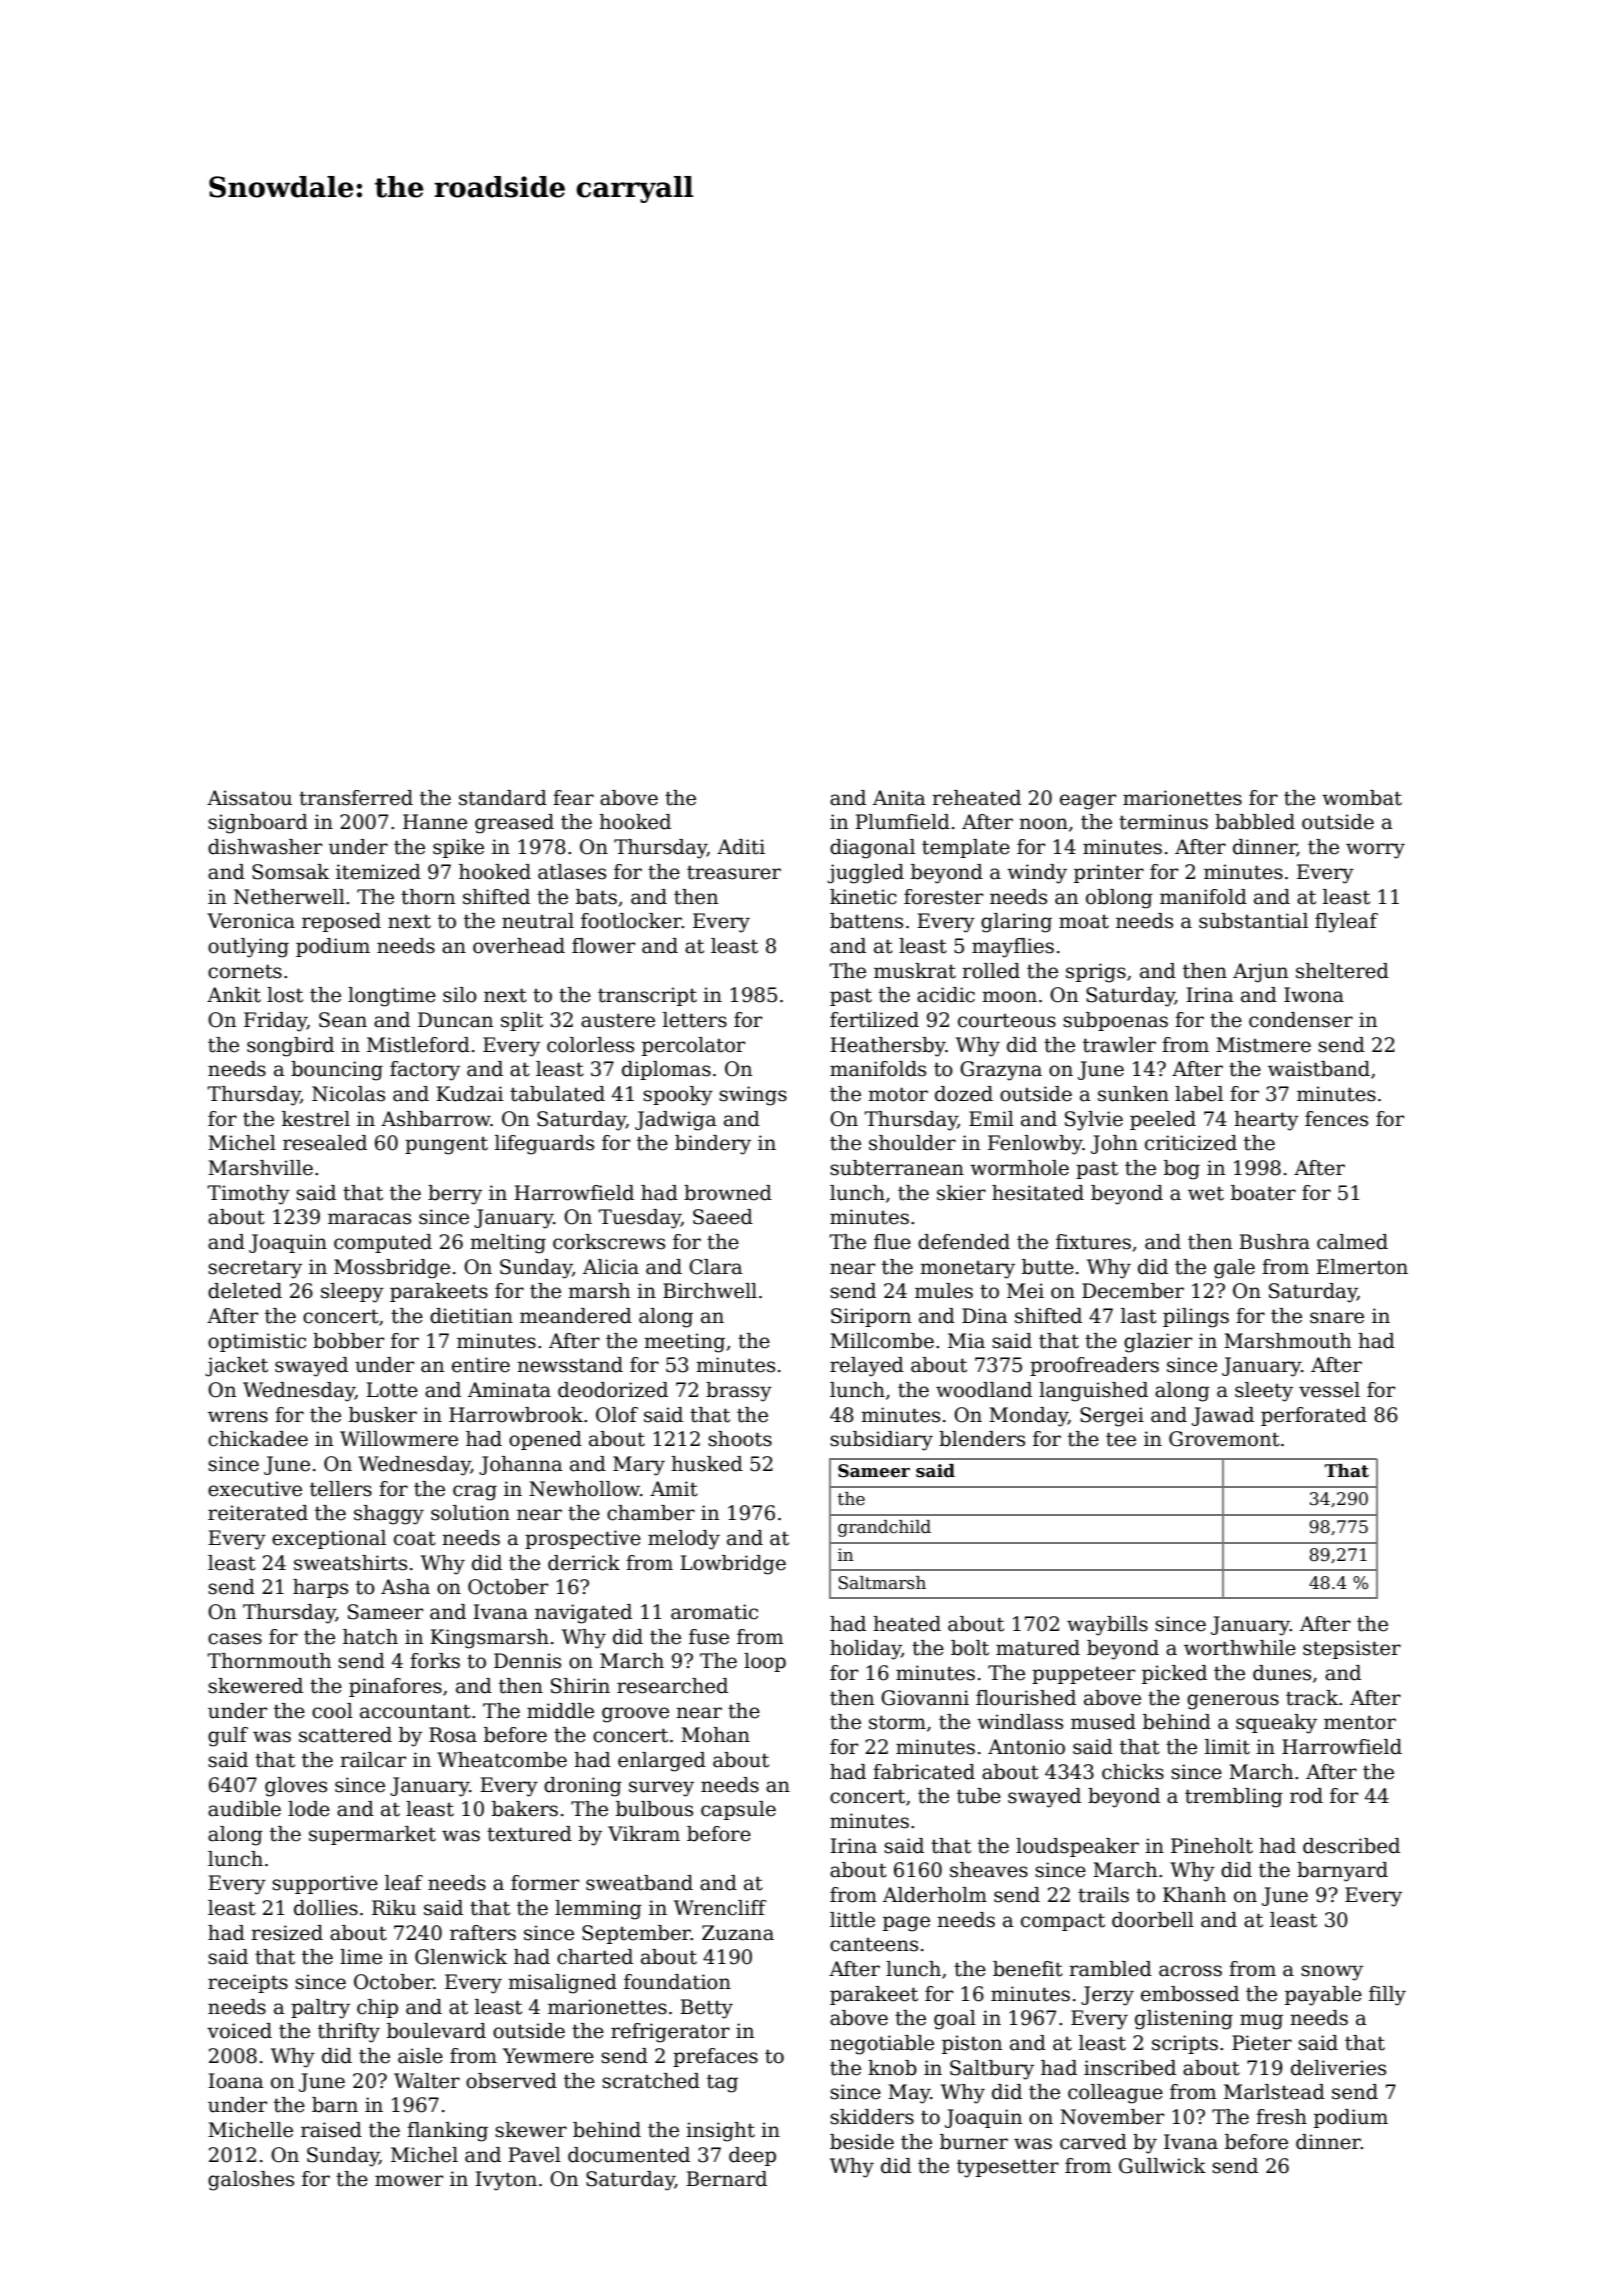 The image size is (1620, 2292). I want to click on Arjun, so click(1260, 973).
